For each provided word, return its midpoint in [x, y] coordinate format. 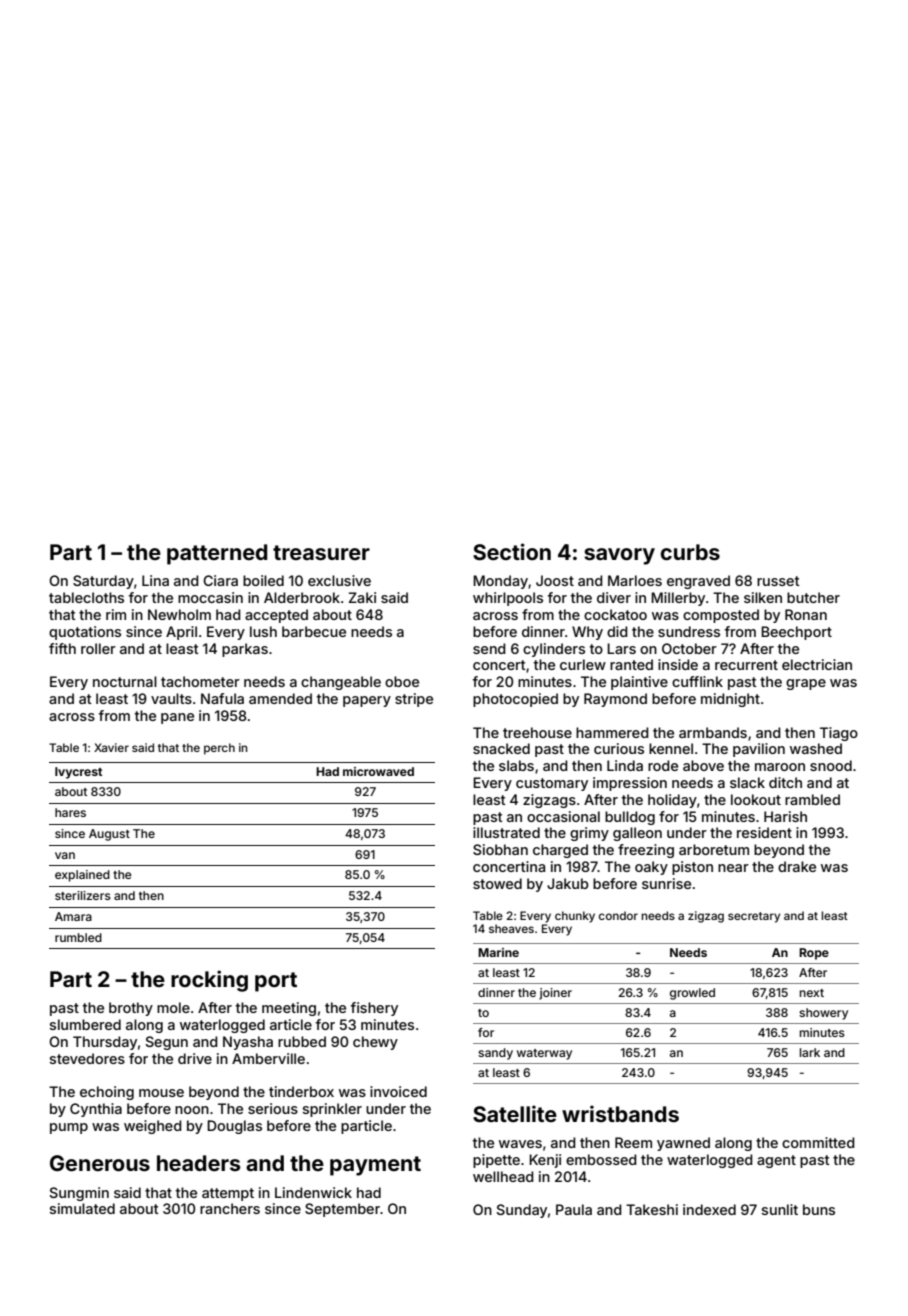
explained [82, 876]
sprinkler [332, 1110]
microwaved [378, 771]
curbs [690, 552]
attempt [228, 1194]
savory [619, 556]
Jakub [568, 883]
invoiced [398, 1091]
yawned [683, 1144]
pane [177, 718]
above [703, 765]
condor [618, 915]
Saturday [103, 582]
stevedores [87, 1058]
